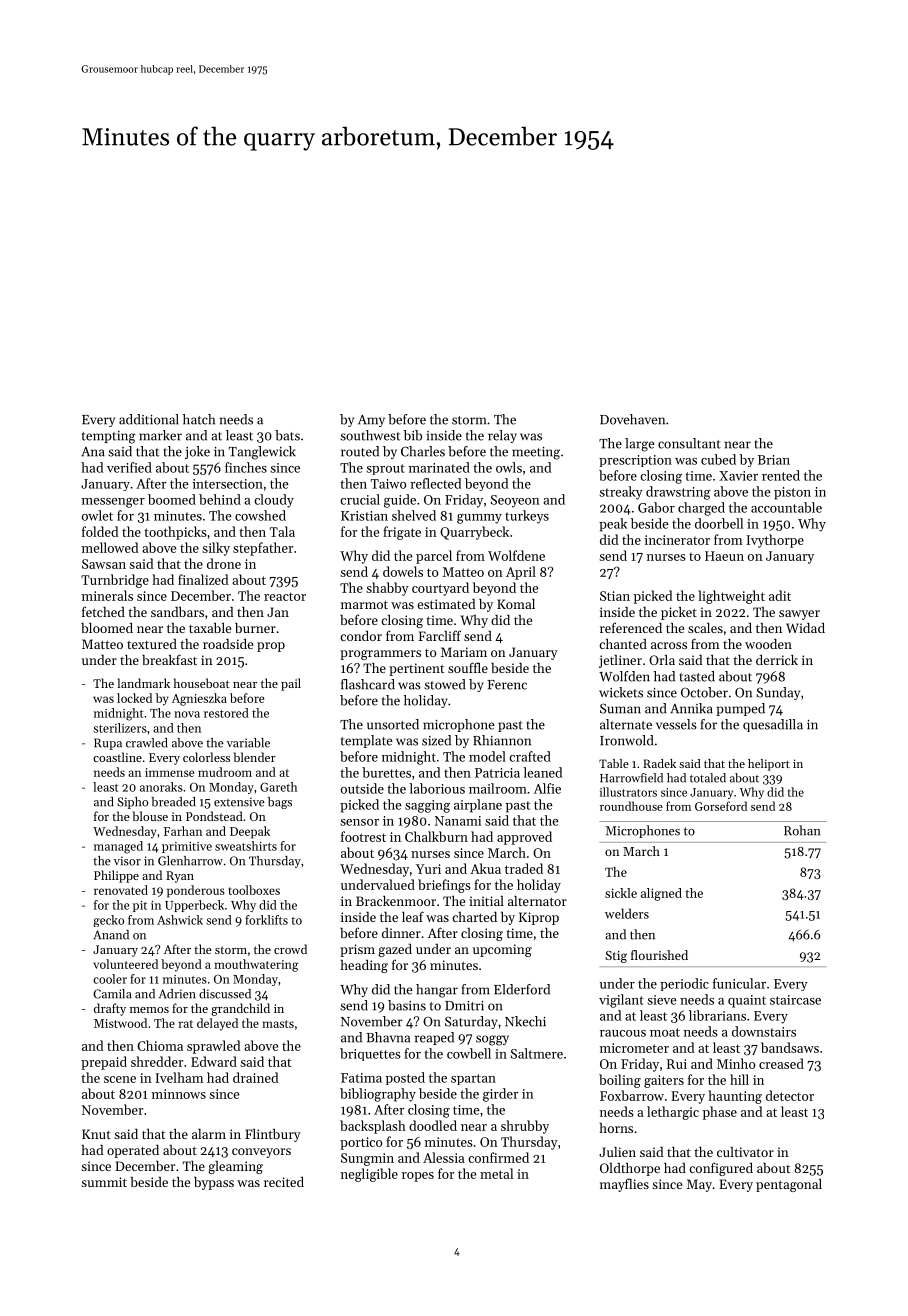 Image resolution: width=908 pixels, height=1316 pixels. Describe the element at coordinates (117, 757) in the screenshot. I see `coastline` at that location.
